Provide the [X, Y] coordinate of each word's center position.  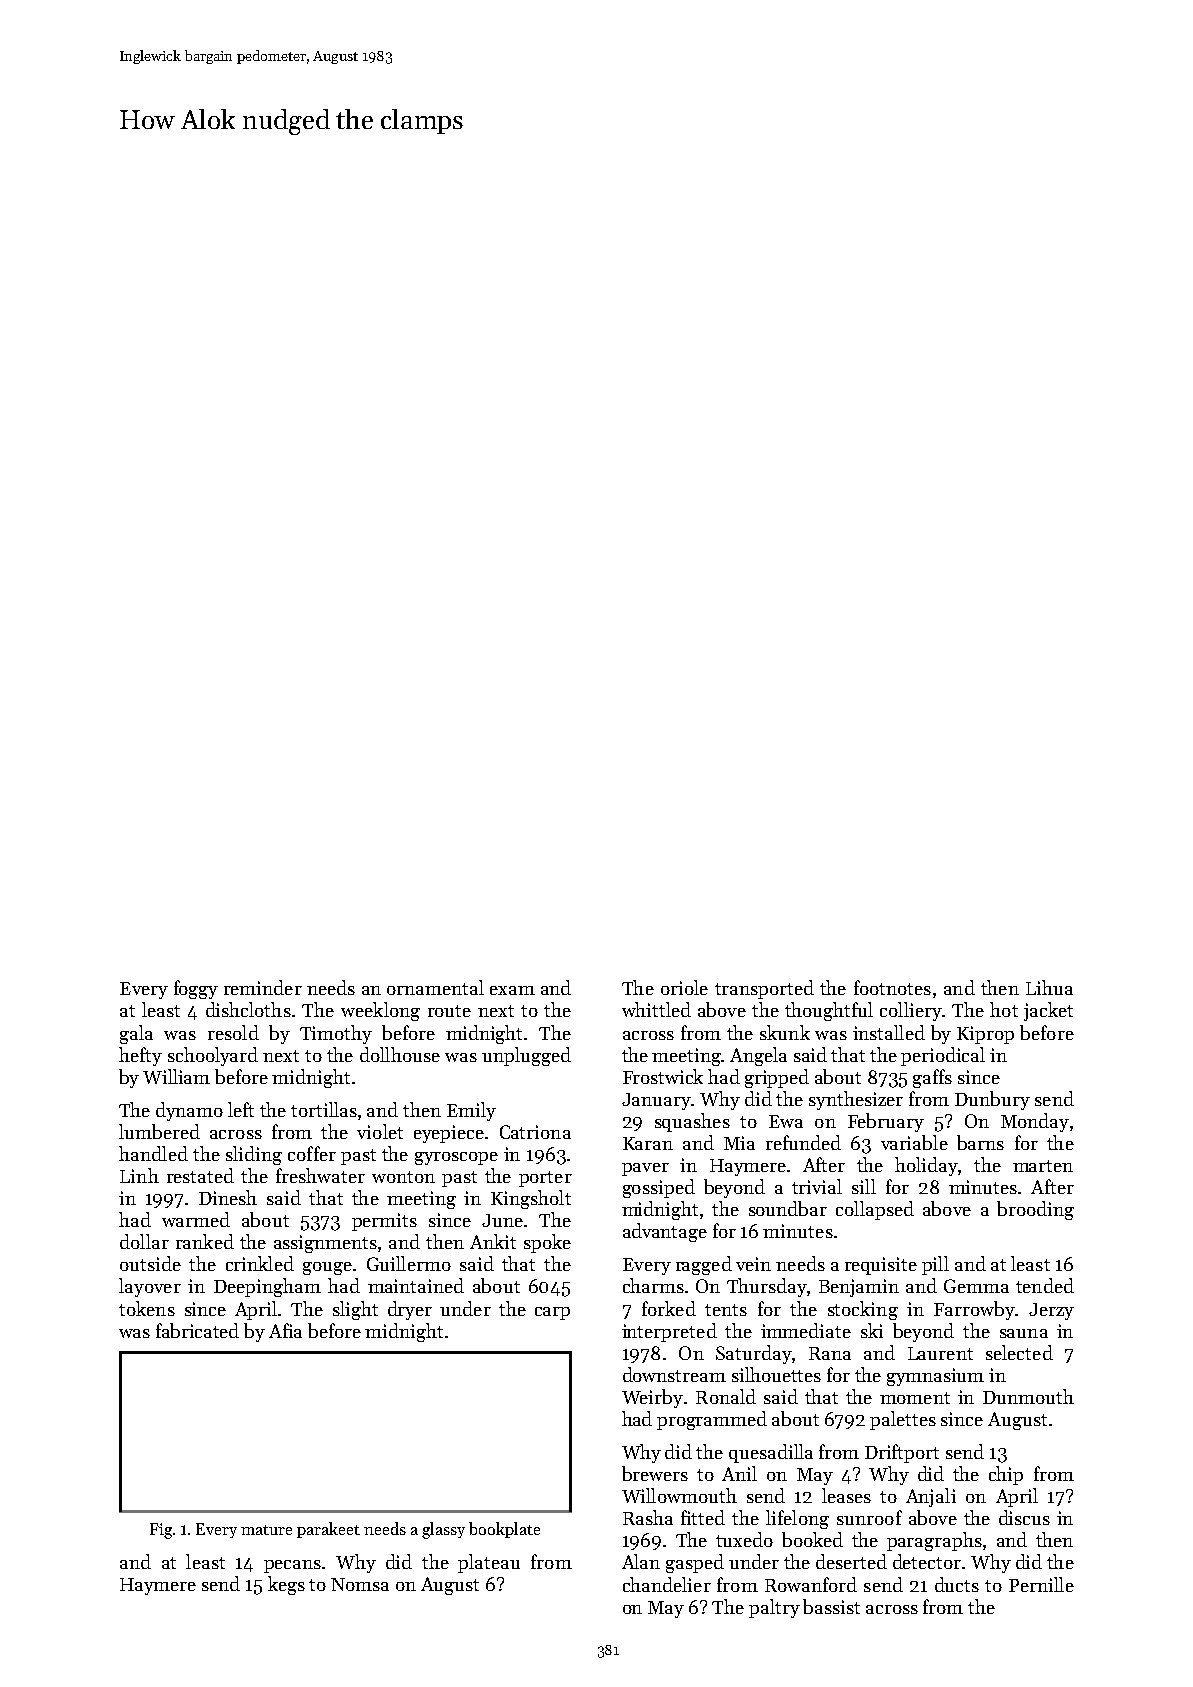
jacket [1048, 1011]
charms [653, 1285]
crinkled [260, 1263]
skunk [785, 1032]
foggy [196, 989]
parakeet [328, 1530]
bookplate [504, 1530]
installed [889, 1032]
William [176, 1076]
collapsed [875, 1210]
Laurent [940, 1353]
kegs [286, 1585]
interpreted [669, 1332]
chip [1006, 1475]
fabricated [197, 1330]
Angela [758, 1056]
